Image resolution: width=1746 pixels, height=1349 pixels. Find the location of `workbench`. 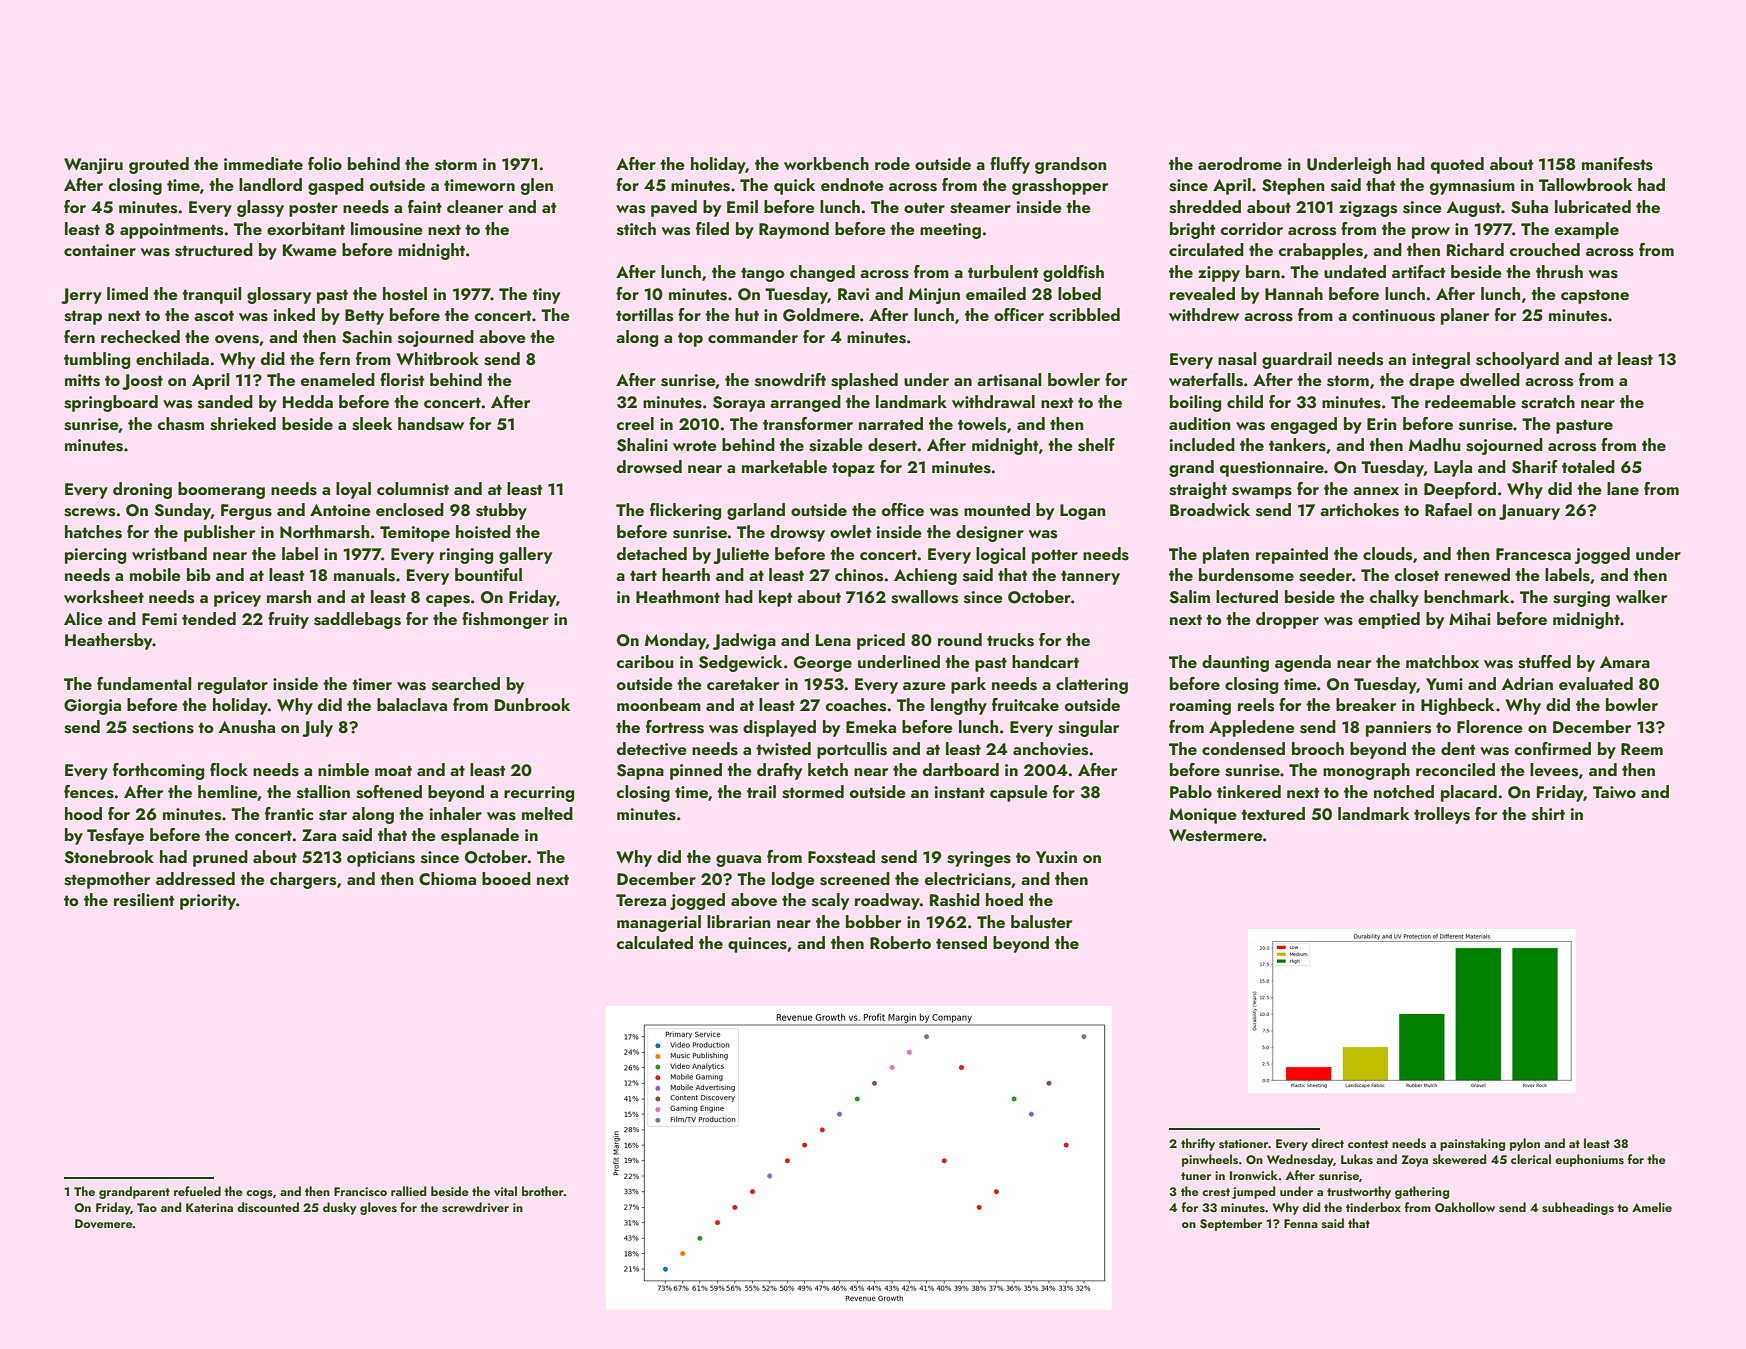

workbench is located at coordinates (826, 163).
